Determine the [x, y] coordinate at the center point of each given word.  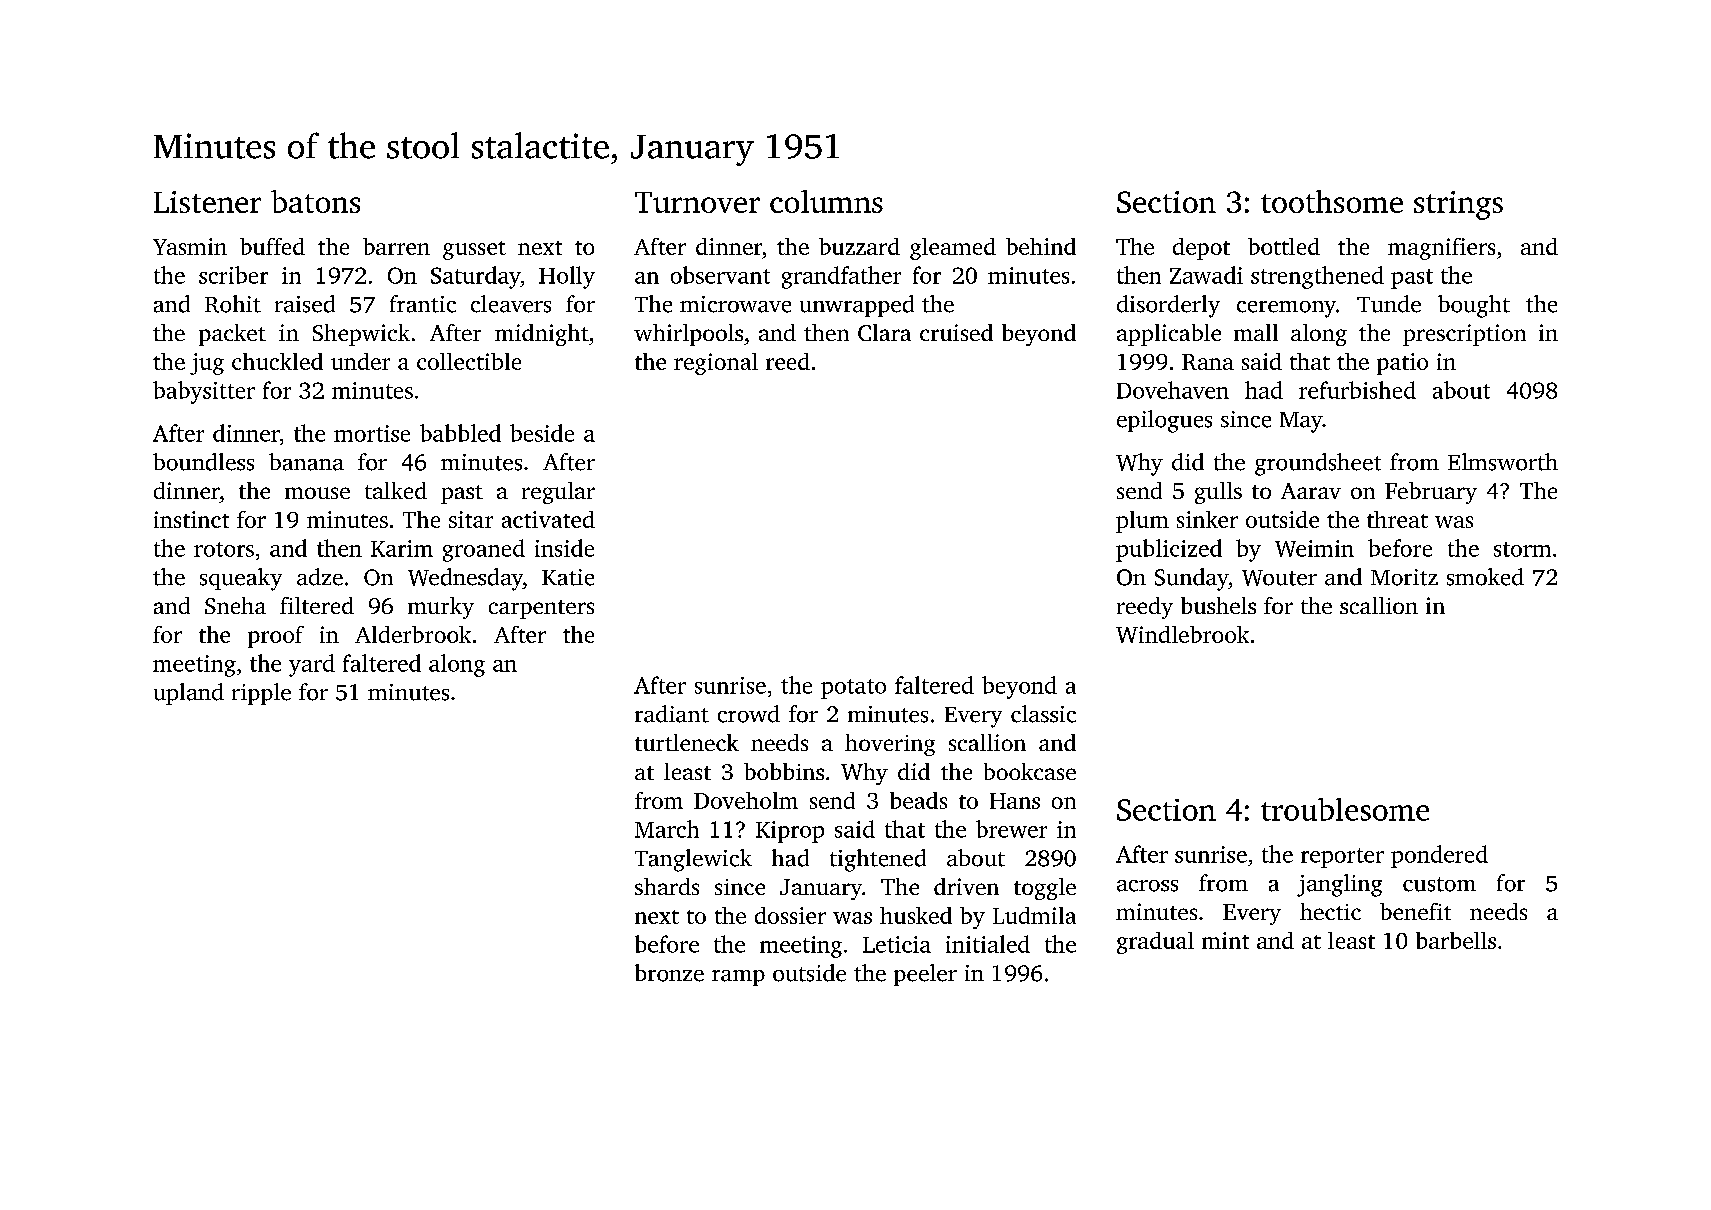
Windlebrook [1182, 634]
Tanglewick [693, 860]
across [1147, 886]
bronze [669, 973]
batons [315, 201]
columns [826, 201]
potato [853, 689]
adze [320, 577]
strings [1458, 205]
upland [189, 694]
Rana [1208, 362]
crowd [749, 714]
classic [1043, 714]
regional [716, 364]
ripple [261, 694]
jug [207, 364]
